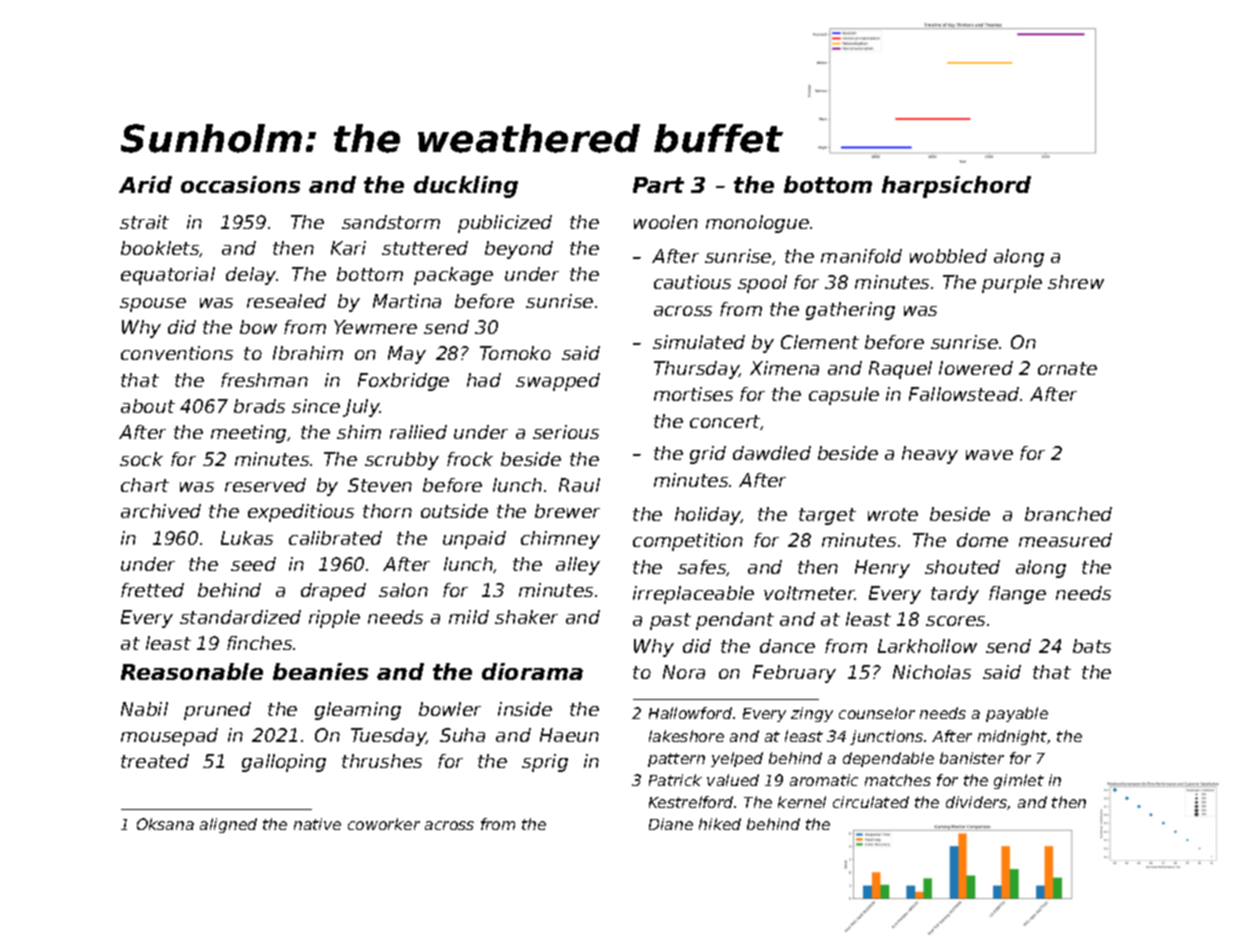  What do you see at coordinates (228, 825) in the image?
I see `aligned` at bounding box center [228, 825].
